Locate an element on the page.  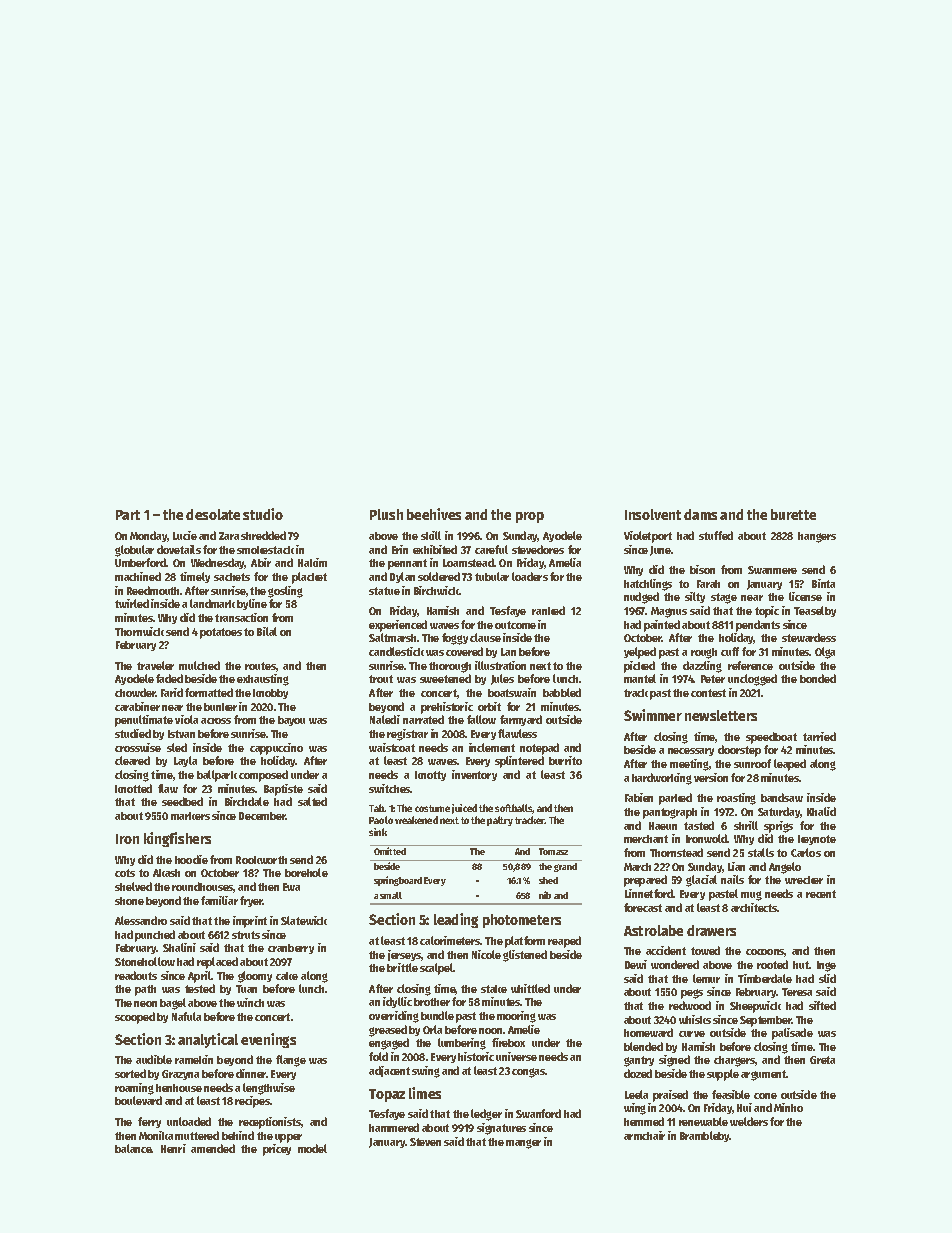
stage is located at coordinates (724, 598).
